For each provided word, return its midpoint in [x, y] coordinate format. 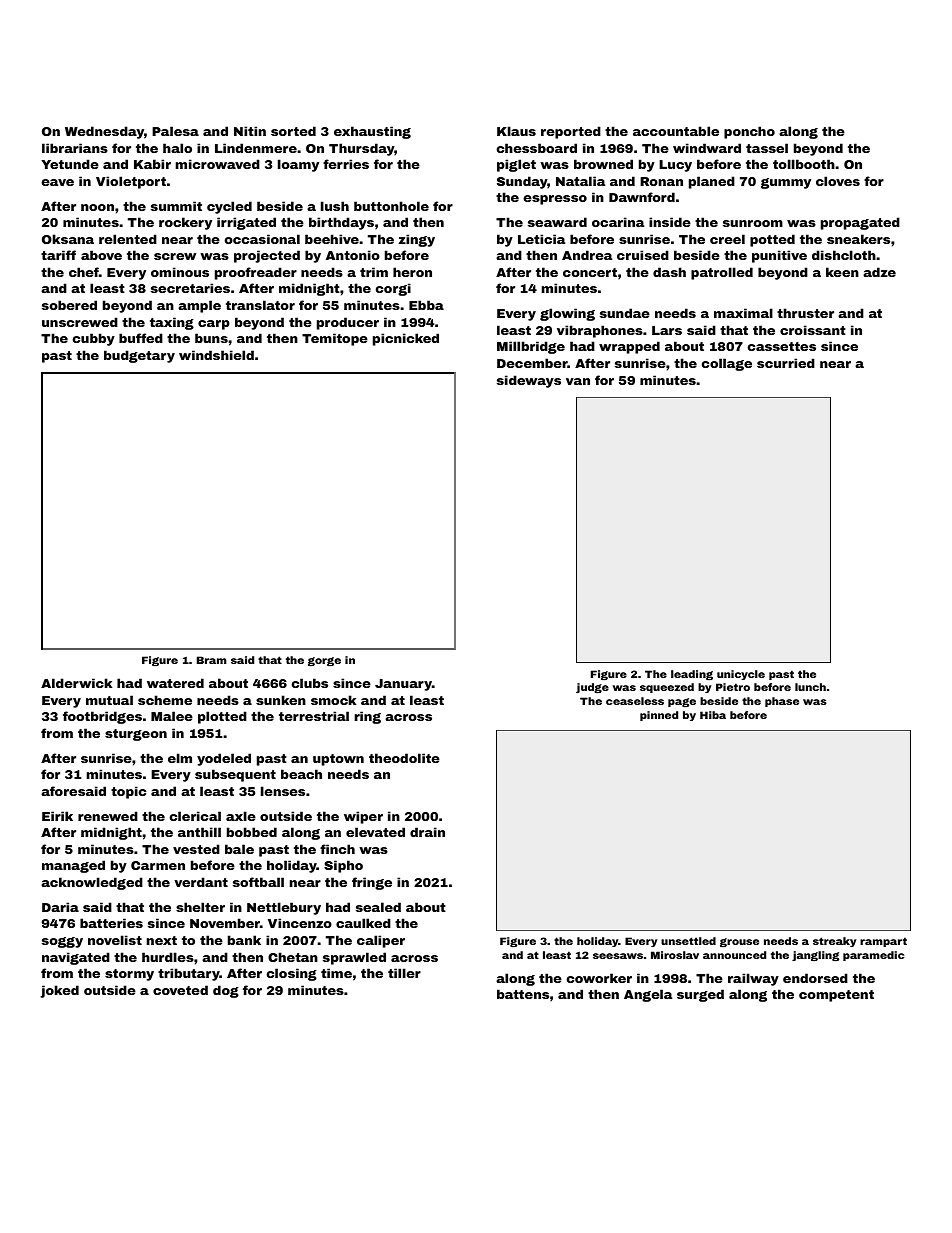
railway [753, 979]
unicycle [741, 675]
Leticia [541, 239]
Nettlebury [284, 908]
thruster [805, 313]
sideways [529, 381]
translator [260, 305]
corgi [393, 289]
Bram [212, 660]
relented [128, 239]
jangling [815, 956]
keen [842, 272]
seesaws [618, 956]
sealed [378, 907]
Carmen [158, 865]
